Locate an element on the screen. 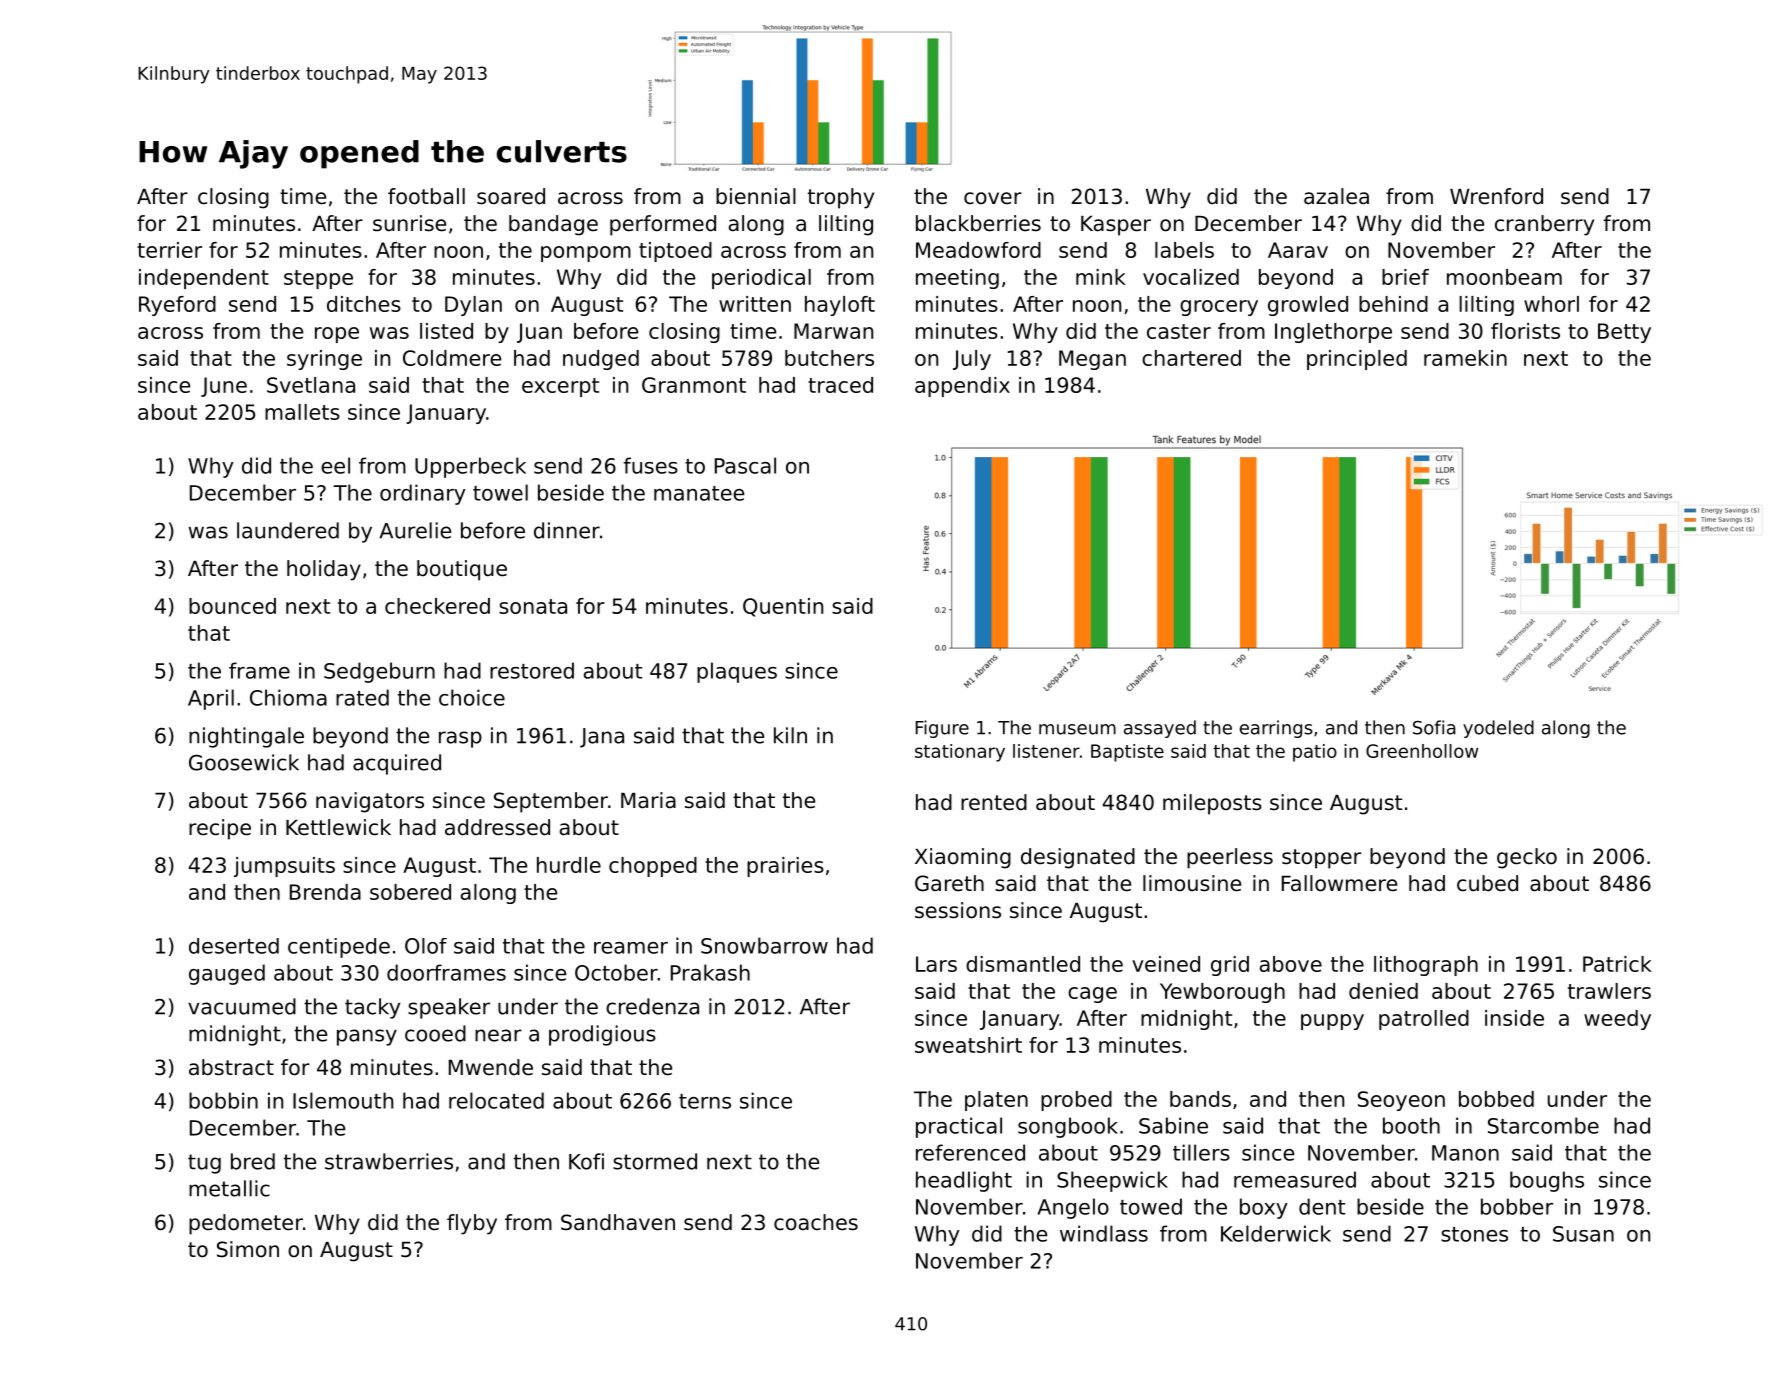 This screenshot has height=1383, width=1789. yodeled is located at coordinates (1498, 729).
